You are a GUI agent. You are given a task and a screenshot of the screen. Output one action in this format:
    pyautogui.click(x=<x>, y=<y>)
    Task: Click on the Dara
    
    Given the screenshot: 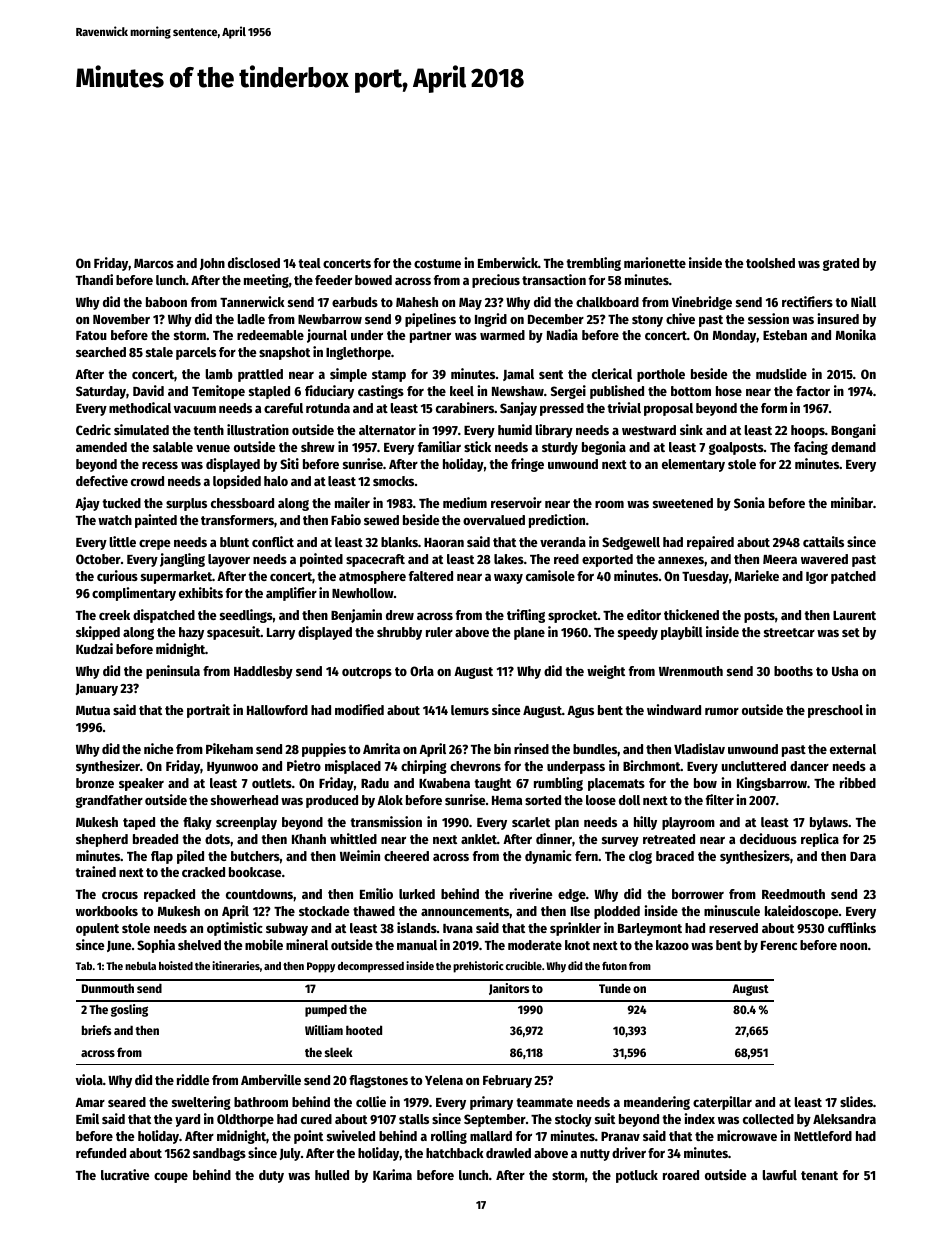 What is the action you would take?
    pyautogui.click(x=863, y=856)
